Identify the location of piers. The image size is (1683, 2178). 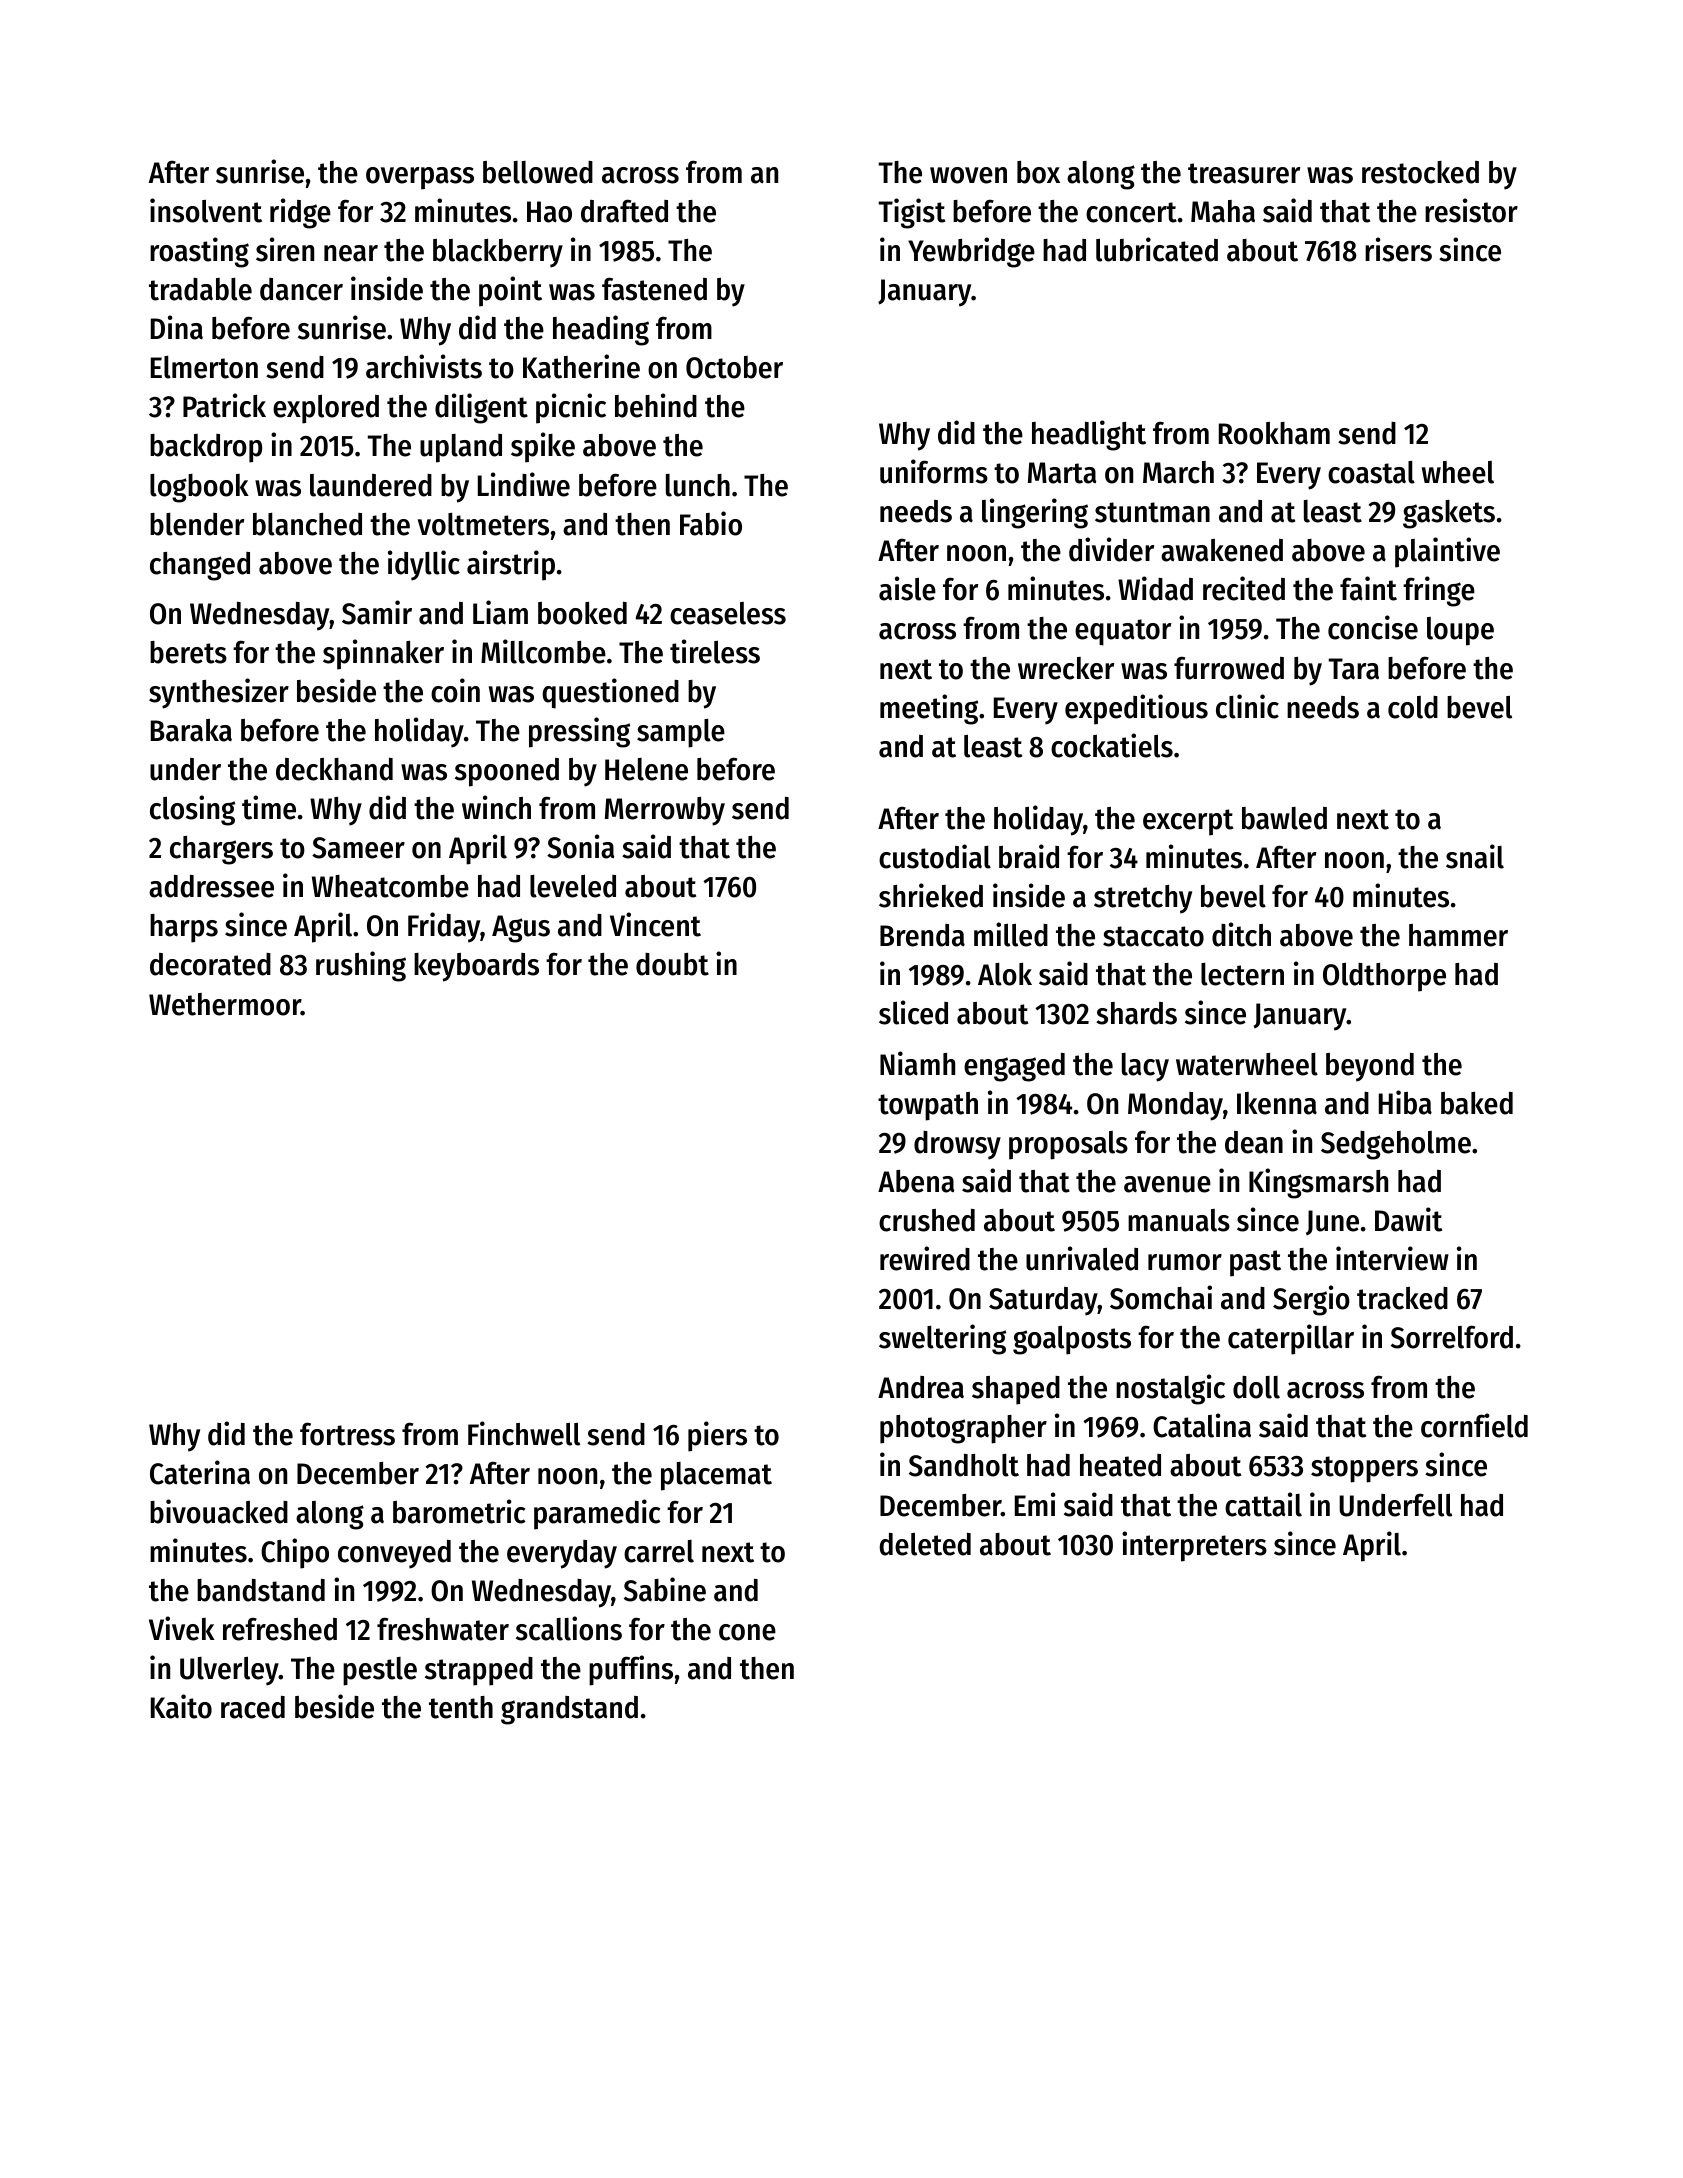
(717, 1436).
